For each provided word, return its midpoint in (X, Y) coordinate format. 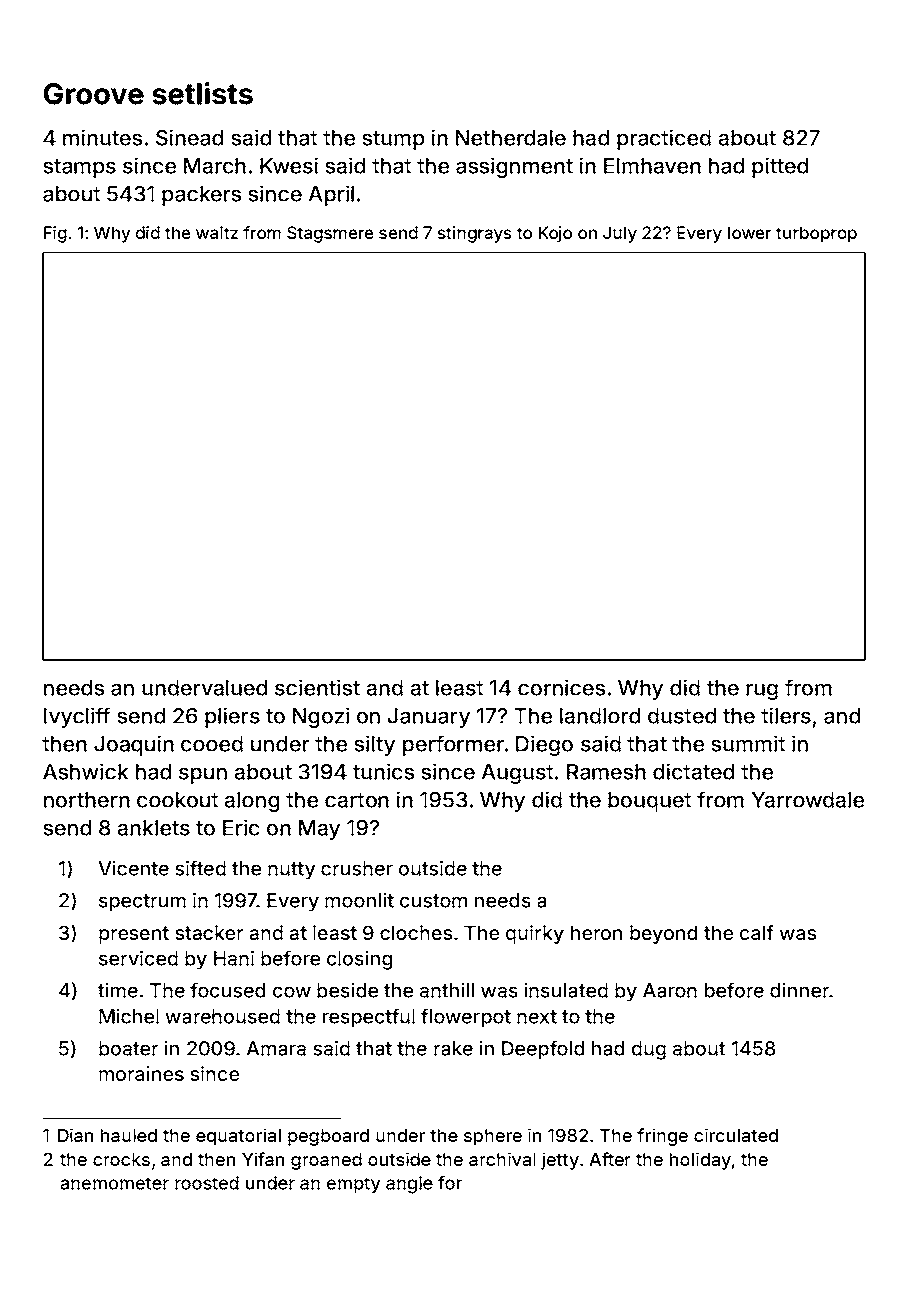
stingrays (475, 234)
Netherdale (511, 138)
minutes (102, 137)
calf (757, 932)
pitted (780, 167)
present (134, 935)
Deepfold (543, 1050)
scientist (317, 687)
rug (762, 691)
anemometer (115, 1183)
